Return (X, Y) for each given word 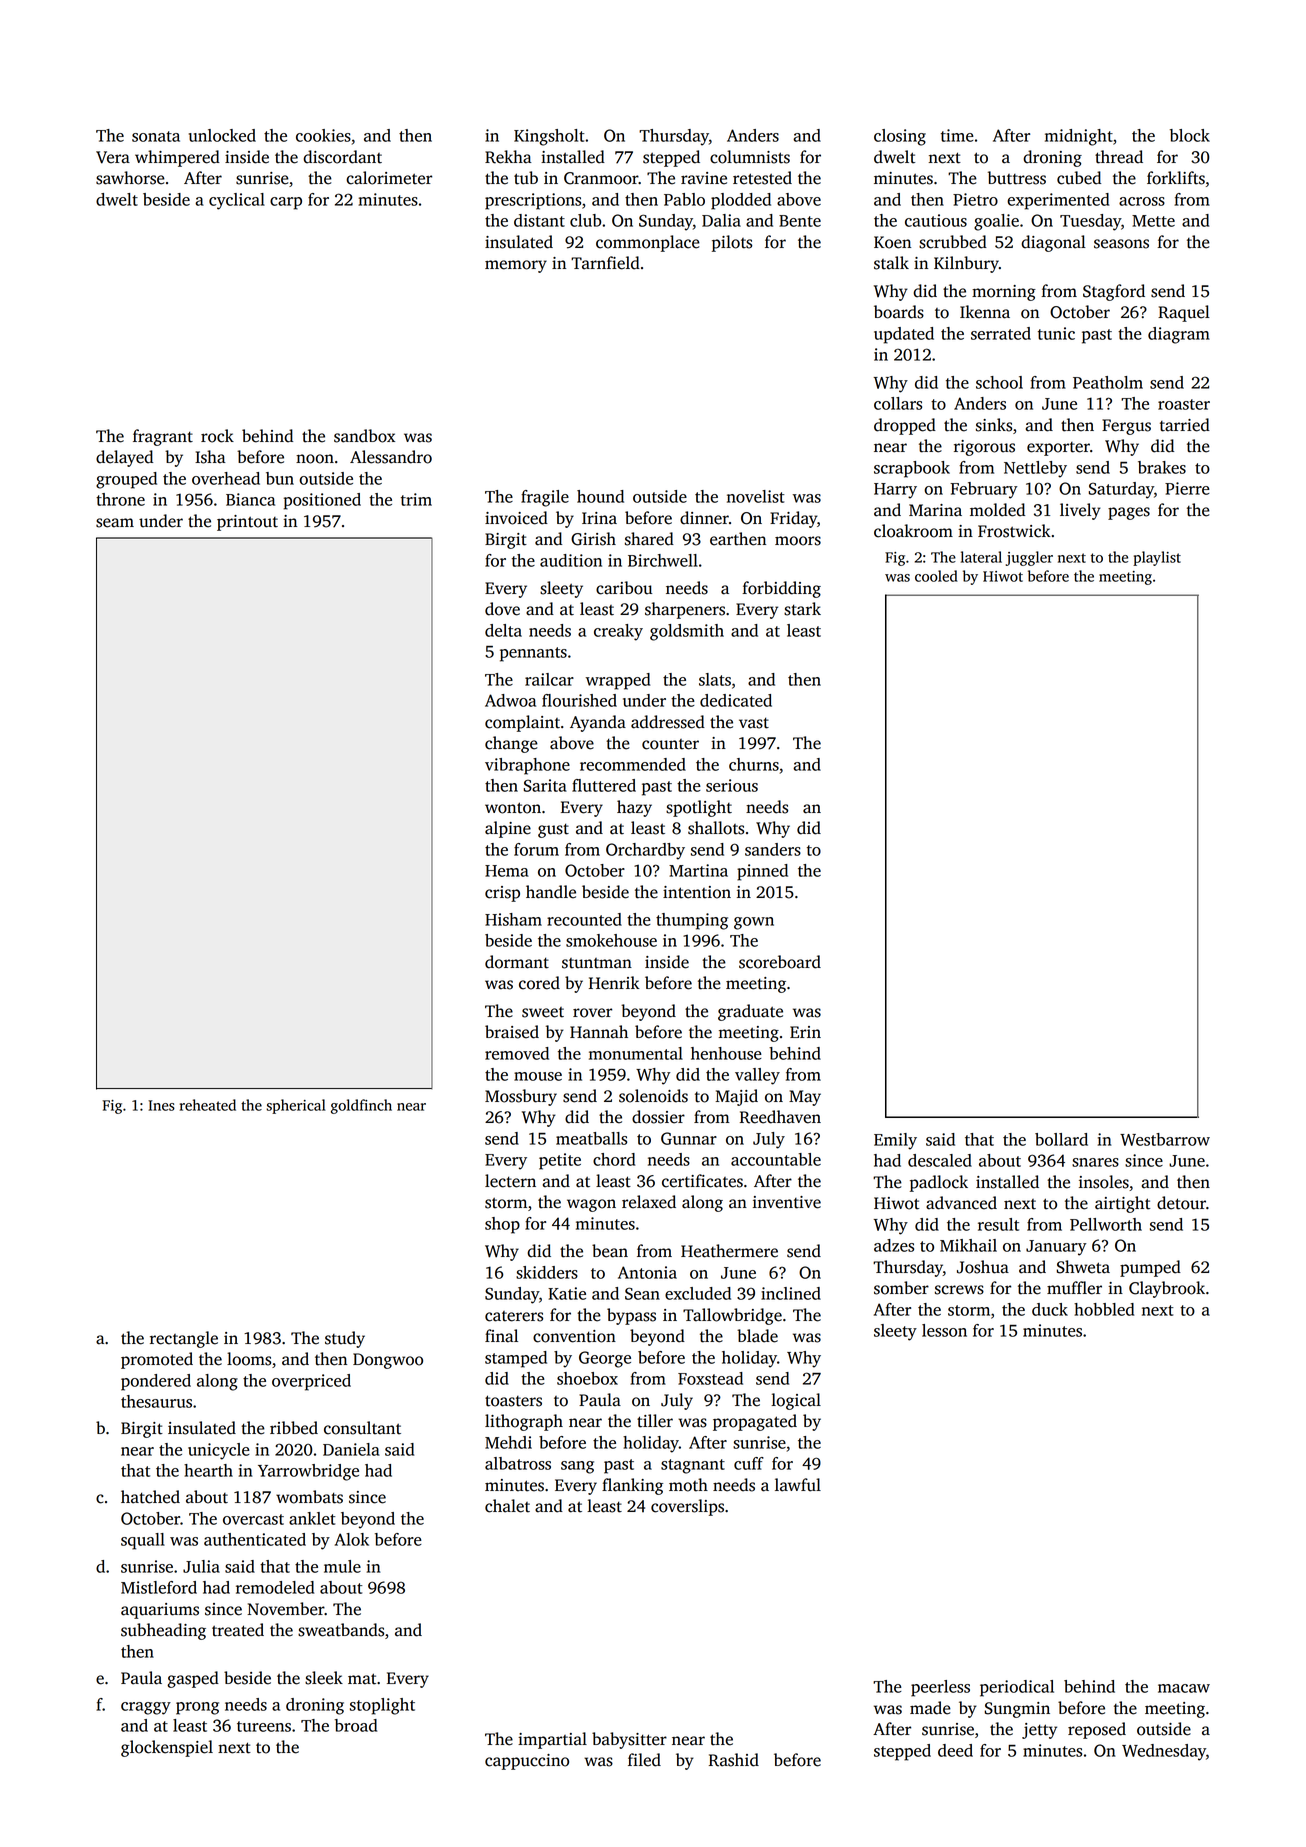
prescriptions (533, 201)
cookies (323, 135)
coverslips (687, 1507)
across (1142, 201)
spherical (296, 1106)
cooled (936, 576)
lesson (944, 1330)
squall (143, 1541)
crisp (502, 894)
